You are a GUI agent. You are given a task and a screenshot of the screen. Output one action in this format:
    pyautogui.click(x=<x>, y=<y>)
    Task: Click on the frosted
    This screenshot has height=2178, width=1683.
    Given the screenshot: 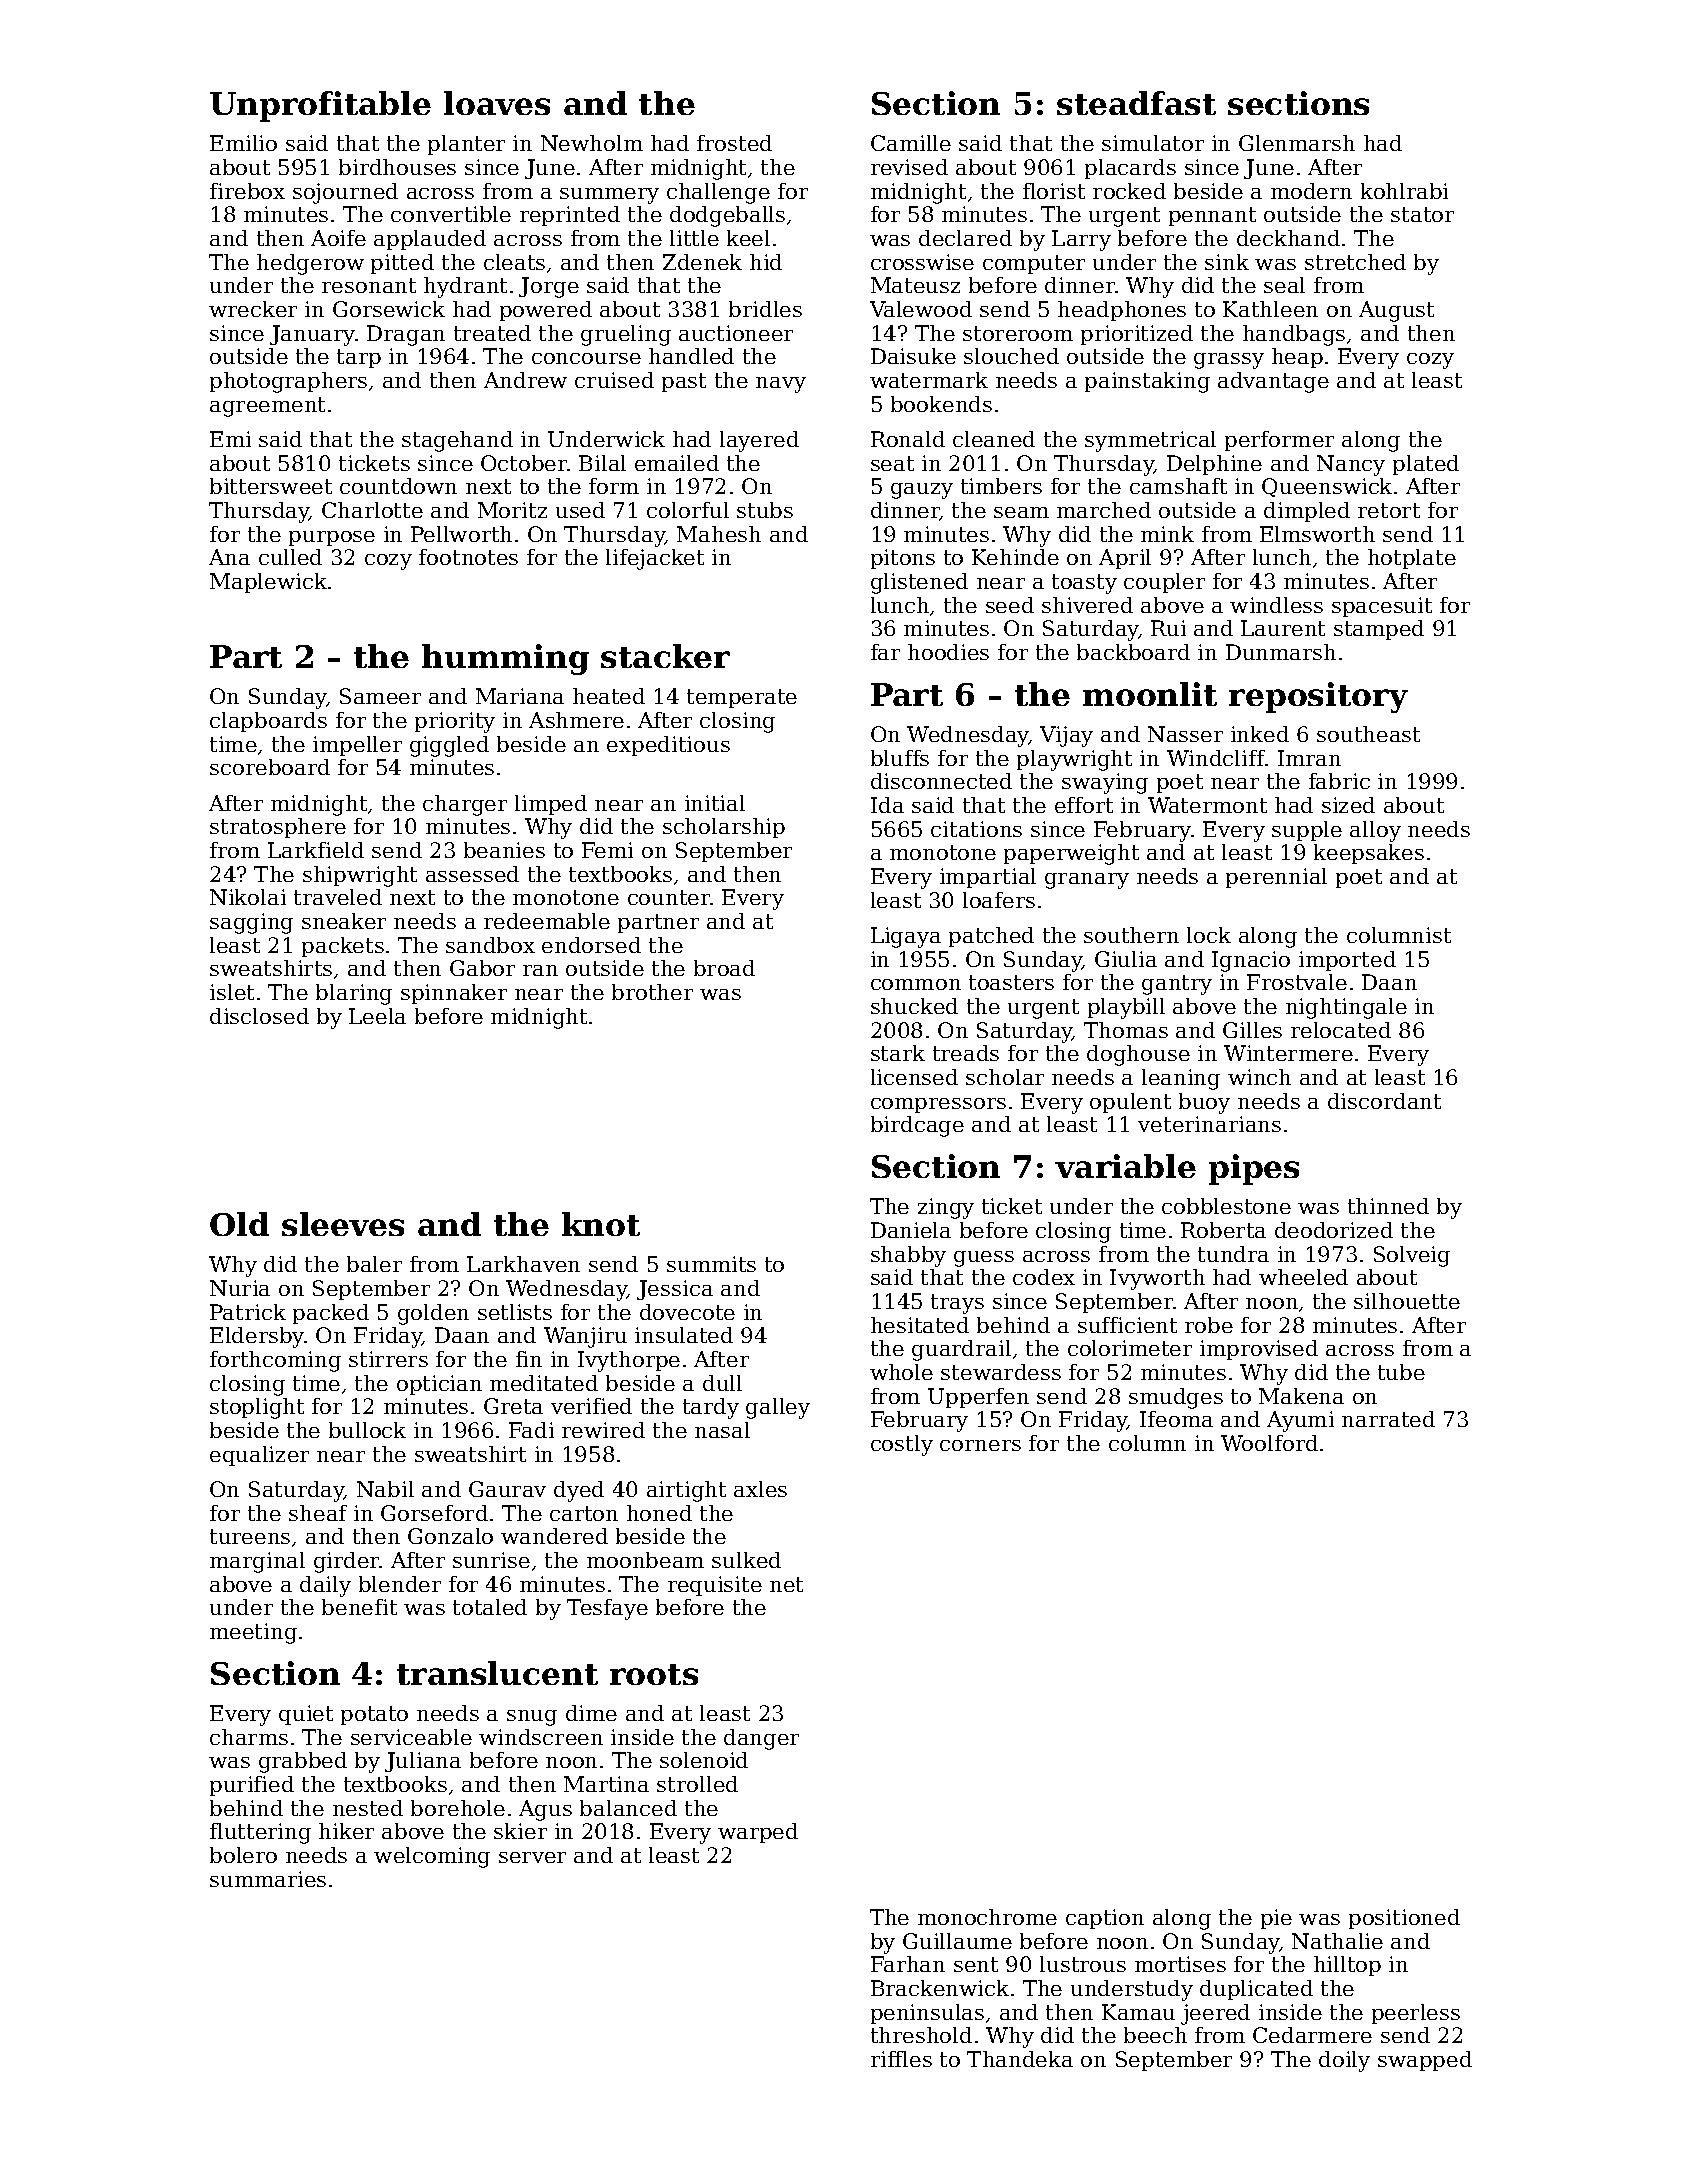 What is the action you would take?
    pyautogui.click(x=734, y=143)
